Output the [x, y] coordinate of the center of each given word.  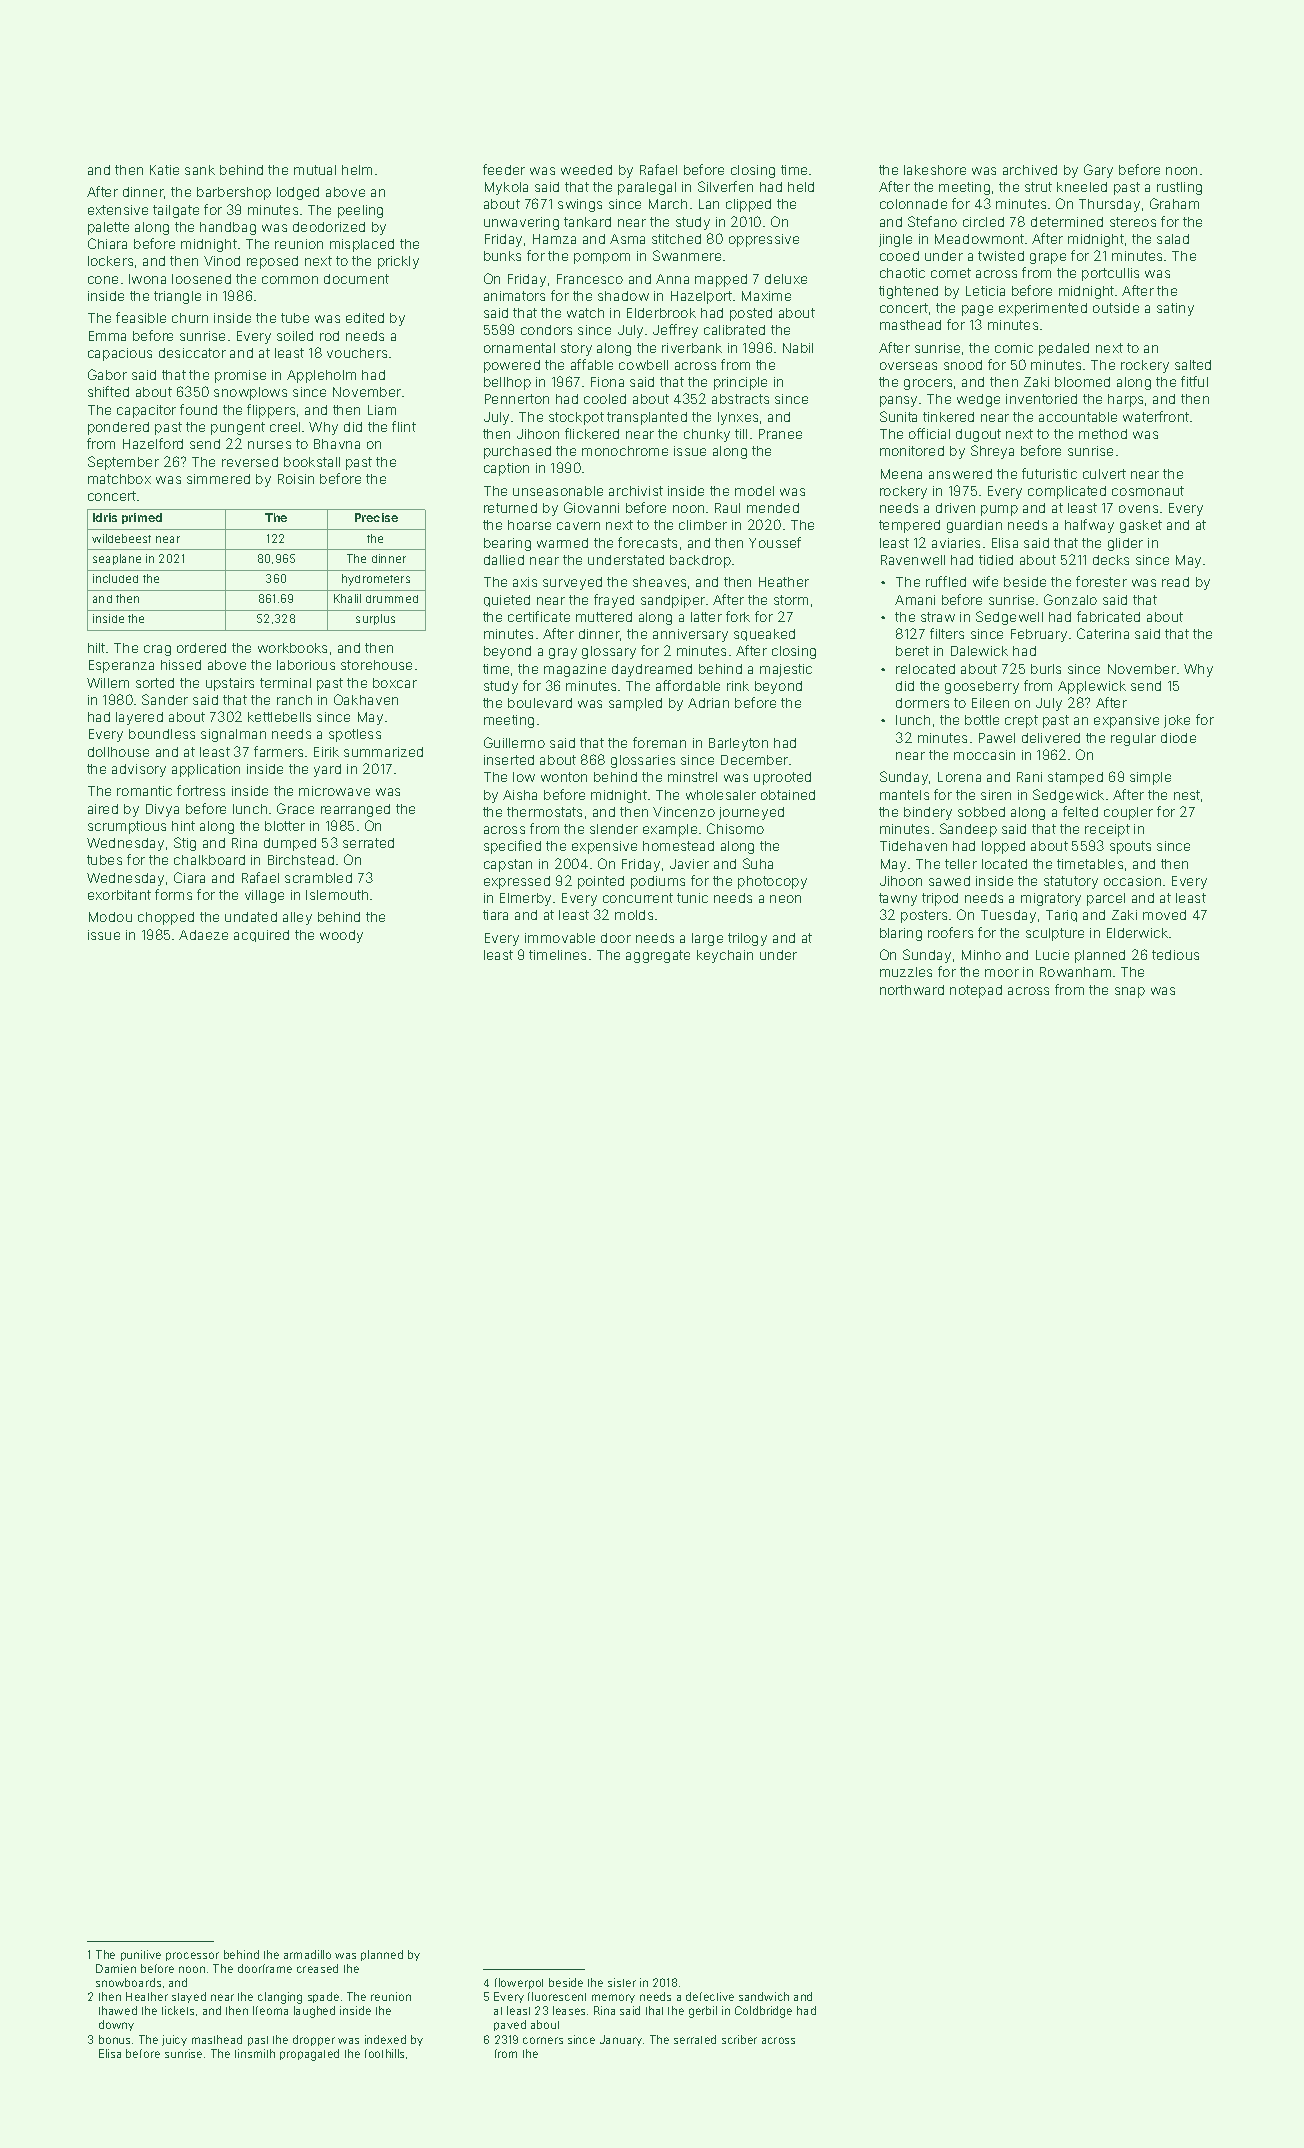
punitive [141, 1955]
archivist [636, 491]
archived [1030, 170]
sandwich [764, 1996]
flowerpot [519, 1983]
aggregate [658, 956]
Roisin [296, 479]
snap [1130, 992]
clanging [280, 1998]
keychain [725, 956]
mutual [315, 170]
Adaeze [203, 935]
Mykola [506, 188]
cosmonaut [1148, 491]
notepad [976, 991]
